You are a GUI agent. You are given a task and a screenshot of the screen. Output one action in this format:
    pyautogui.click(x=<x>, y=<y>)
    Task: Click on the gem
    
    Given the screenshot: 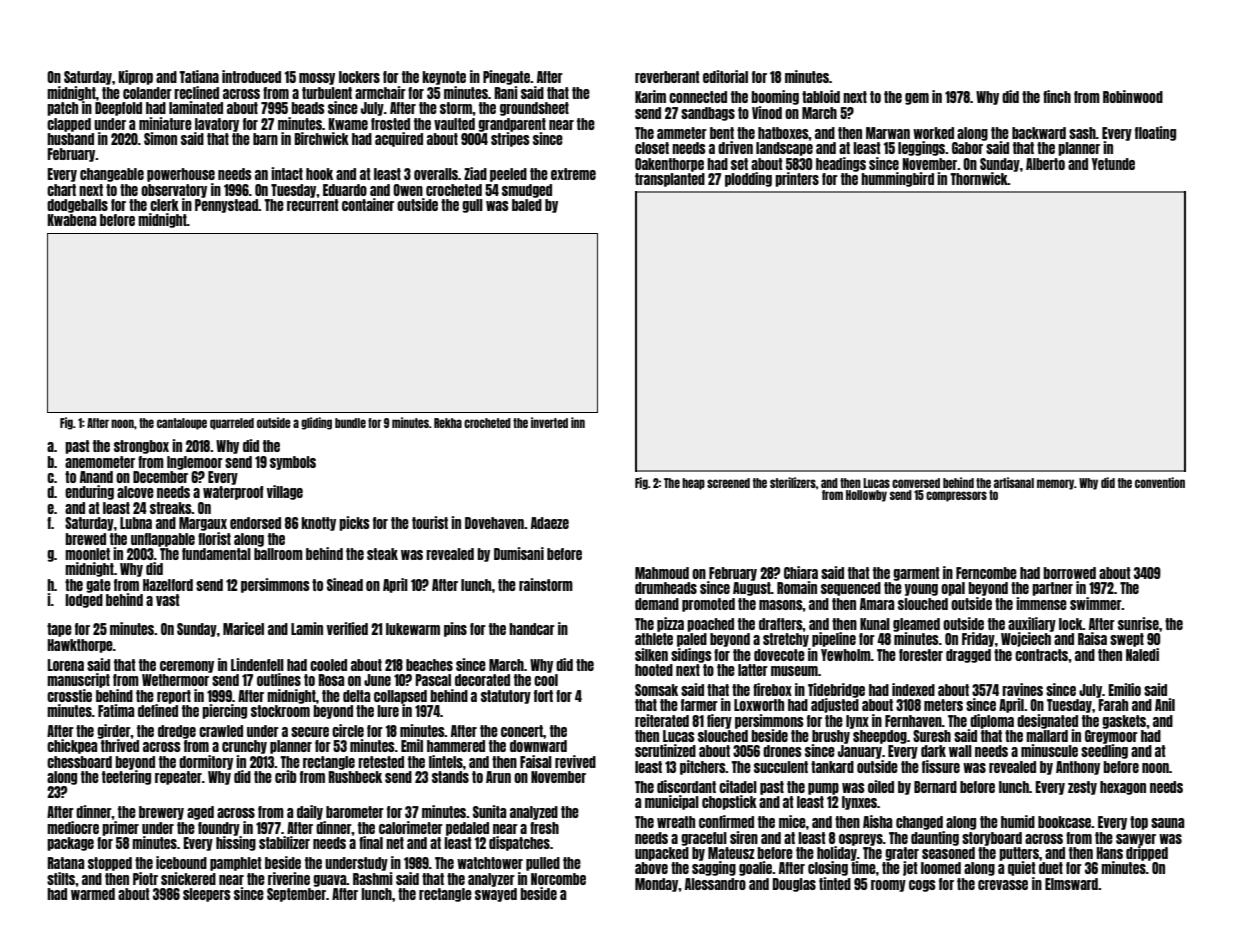 What is the action you would take?
    pyautogui.click(x=917, y=99)
